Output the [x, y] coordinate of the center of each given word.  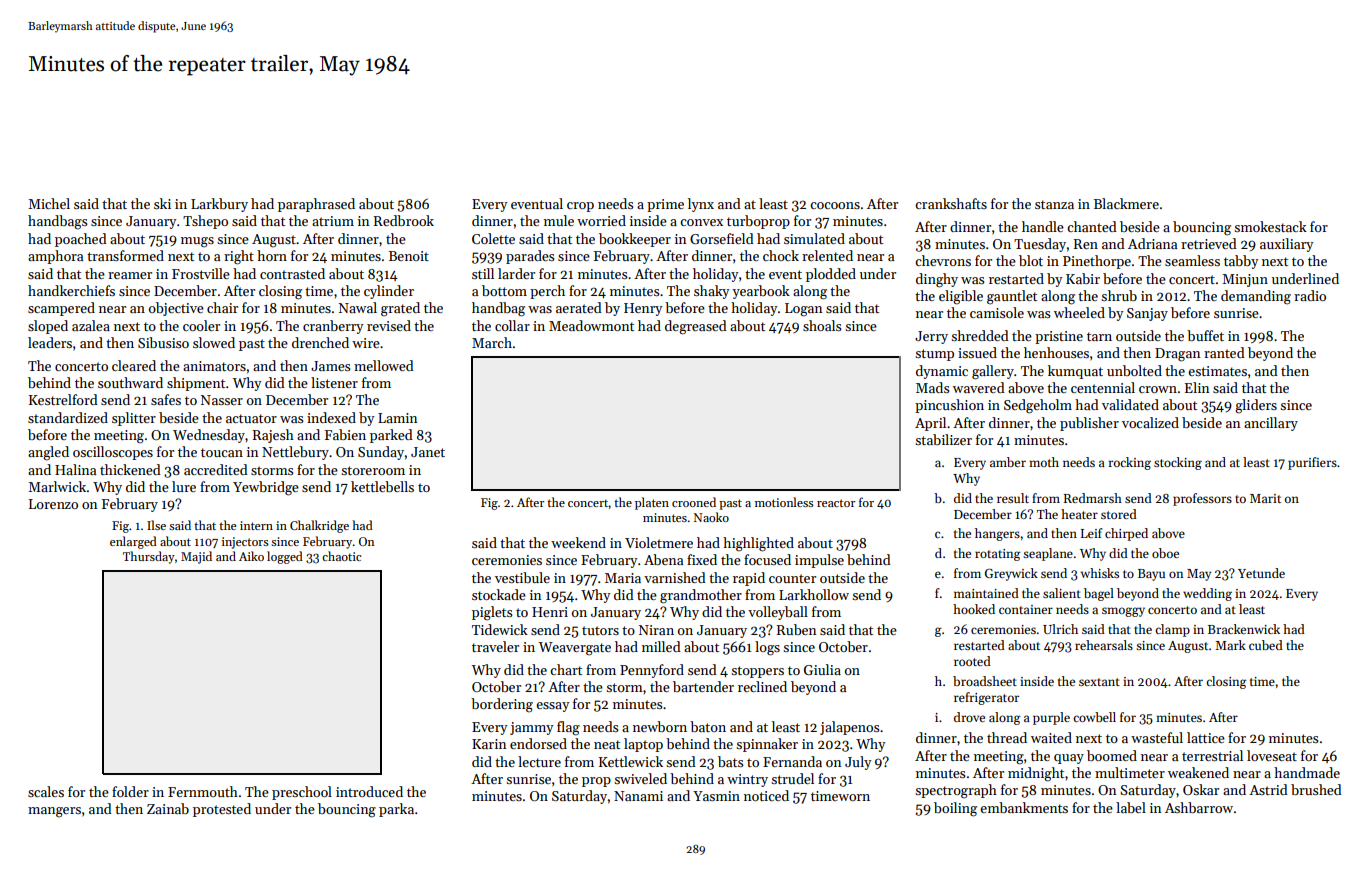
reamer [130, 275]
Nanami [638, 796]
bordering [502, 705]
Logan [804, 310]
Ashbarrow [1199, 807]
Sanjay [1147, 314]
